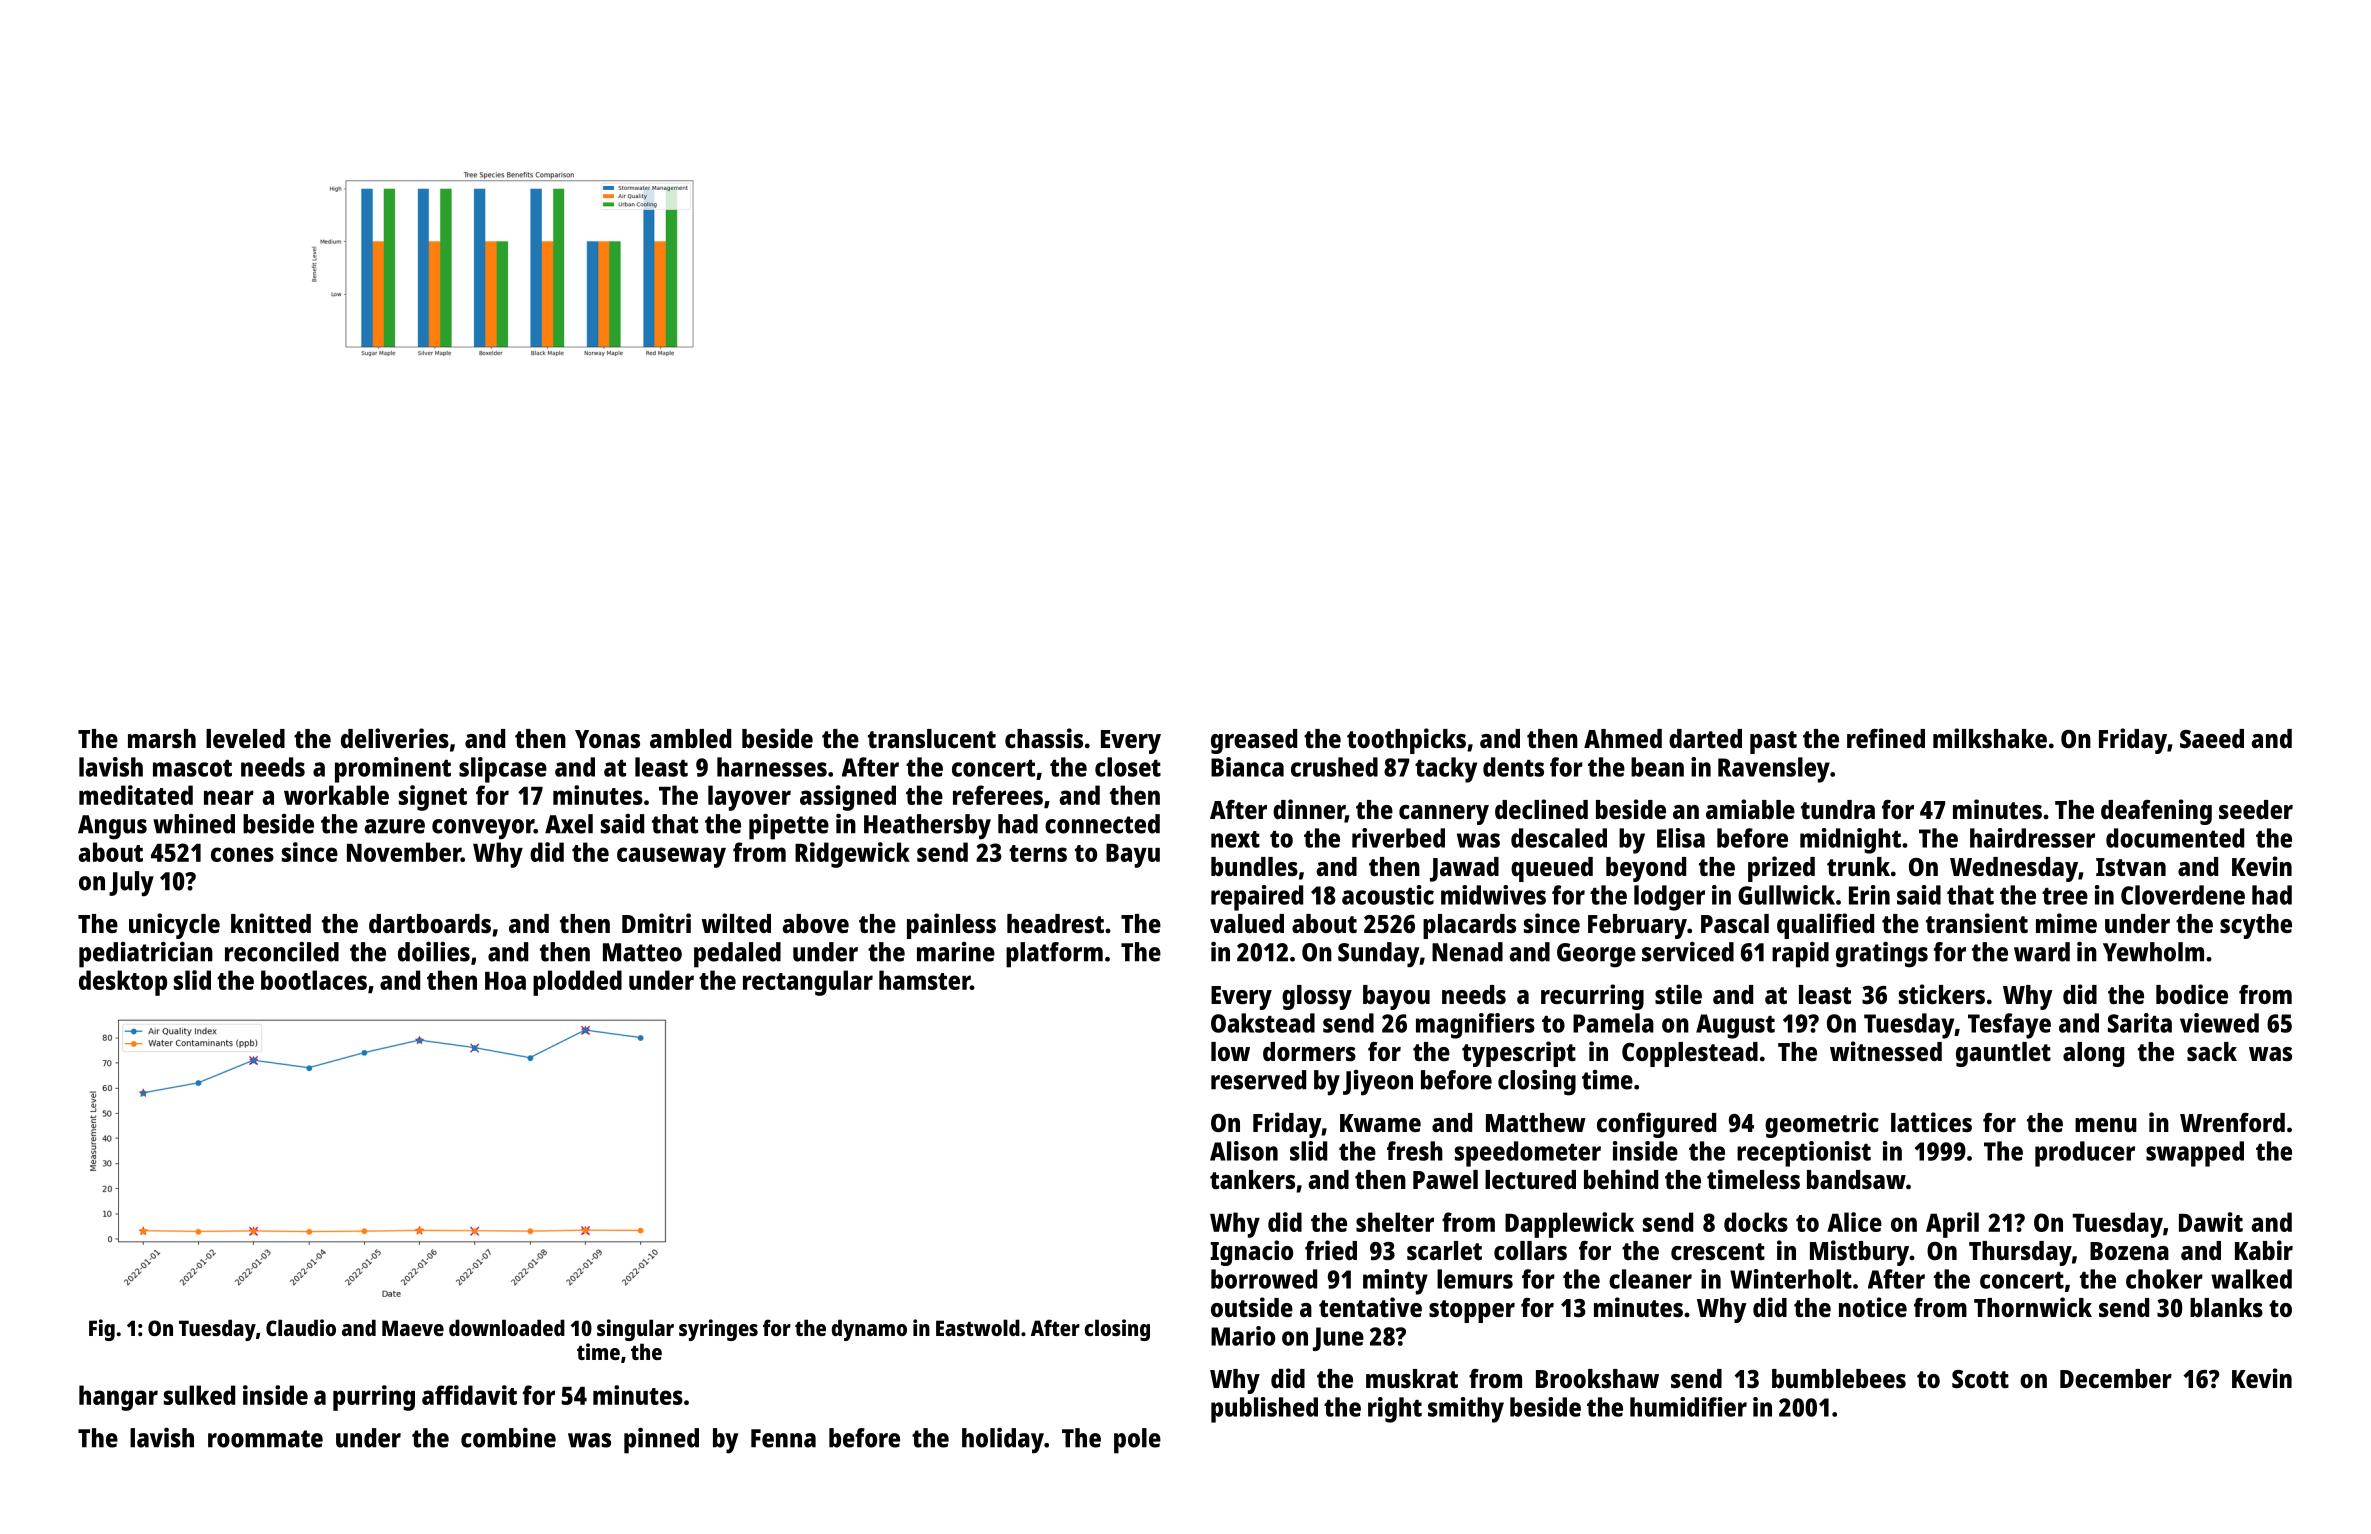 This screenshot has height=1534, width=2371. What do you see at coordinates (1990, 738) in the screenshot?
I see `milkshake` at bounding box center [1990, 738].
